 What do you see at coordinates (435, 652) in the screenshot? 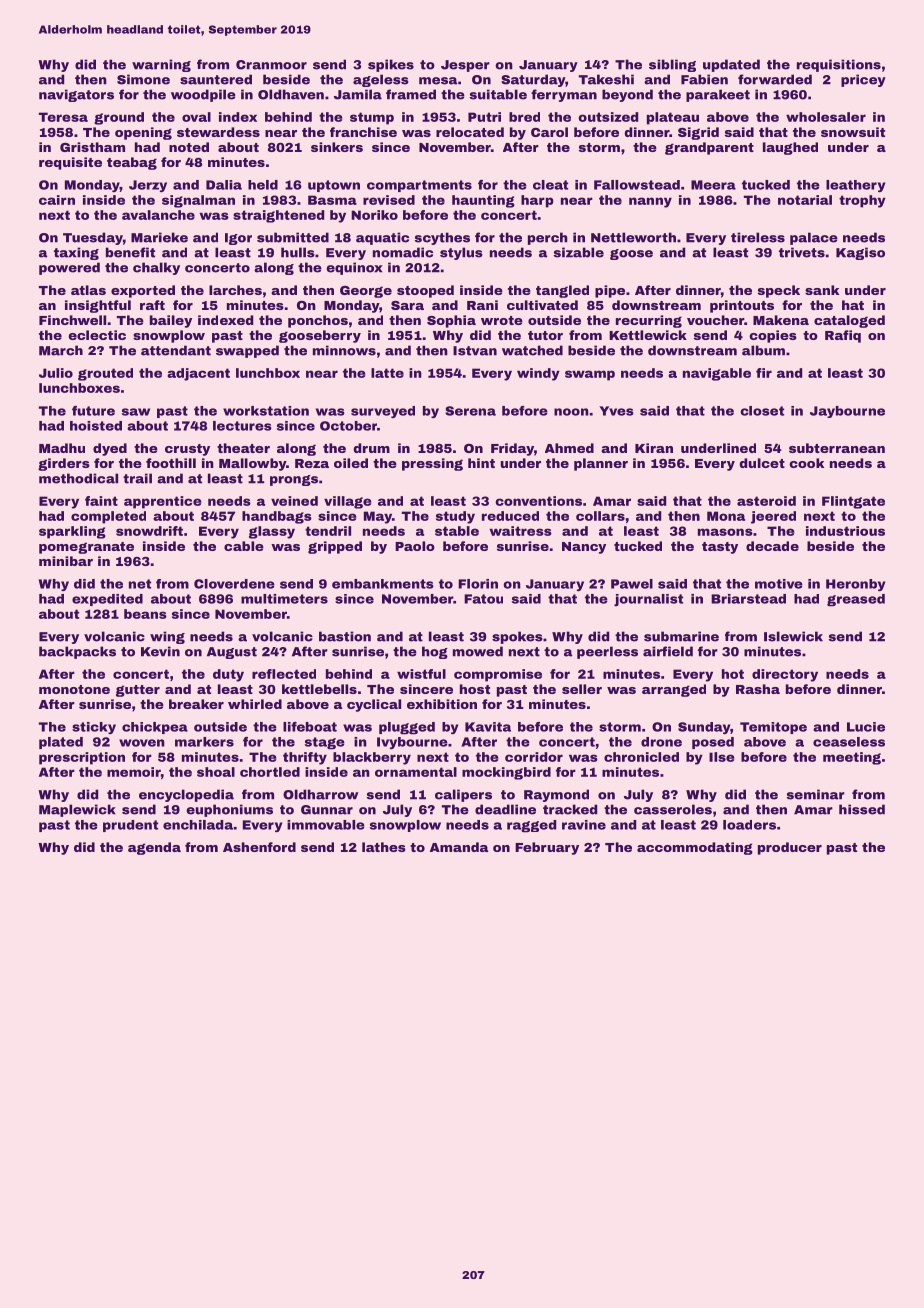
I see `hog` at bounding box center [435, 652].
